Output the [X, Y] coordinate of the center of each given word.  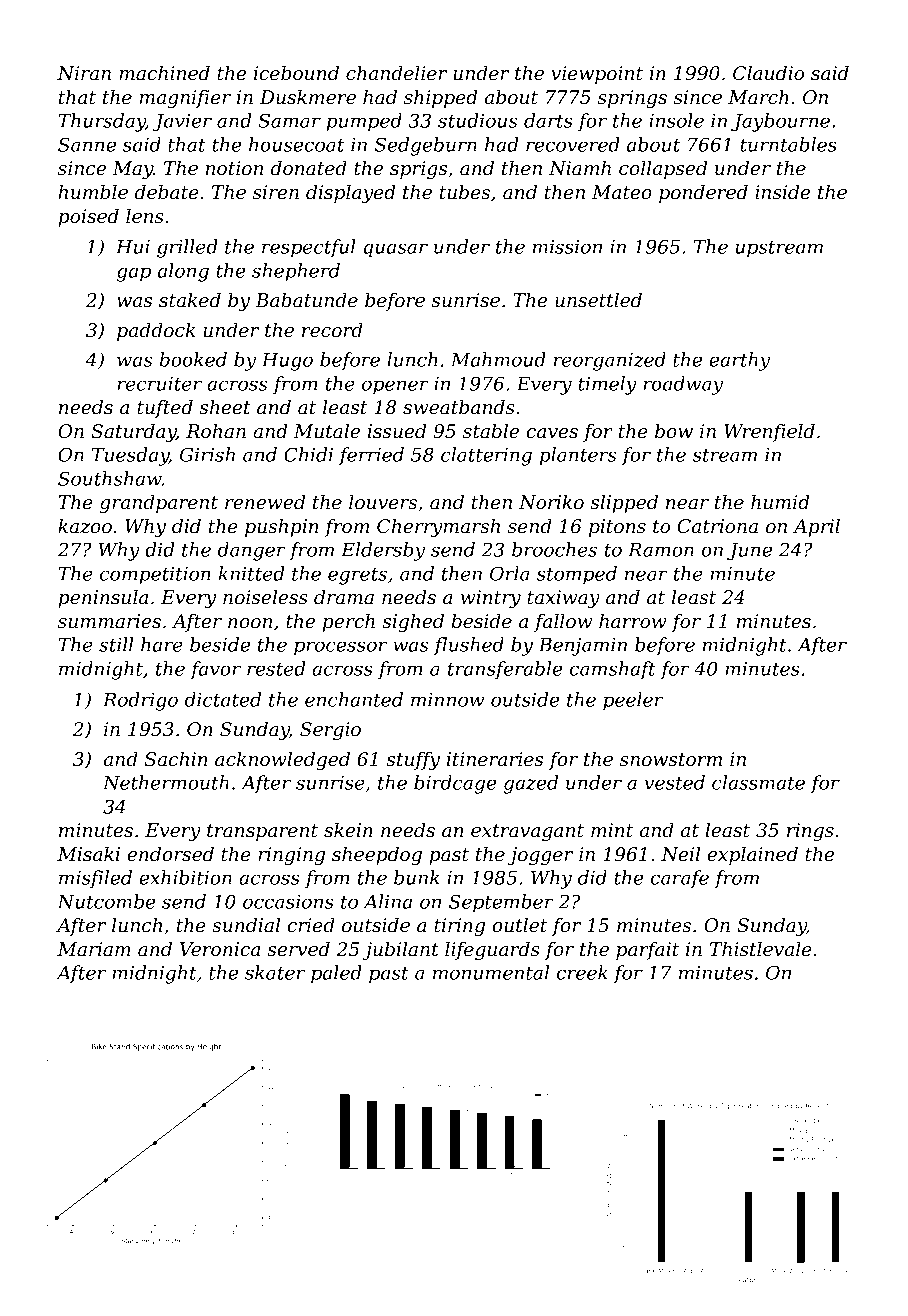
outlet [519, 925]
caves [552, 433]
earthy [739, 361]
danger [252, 551]
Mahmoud [498, 359]
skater [275, 972]
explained [752, 856]
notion [234, 168]
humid [780, 502]
